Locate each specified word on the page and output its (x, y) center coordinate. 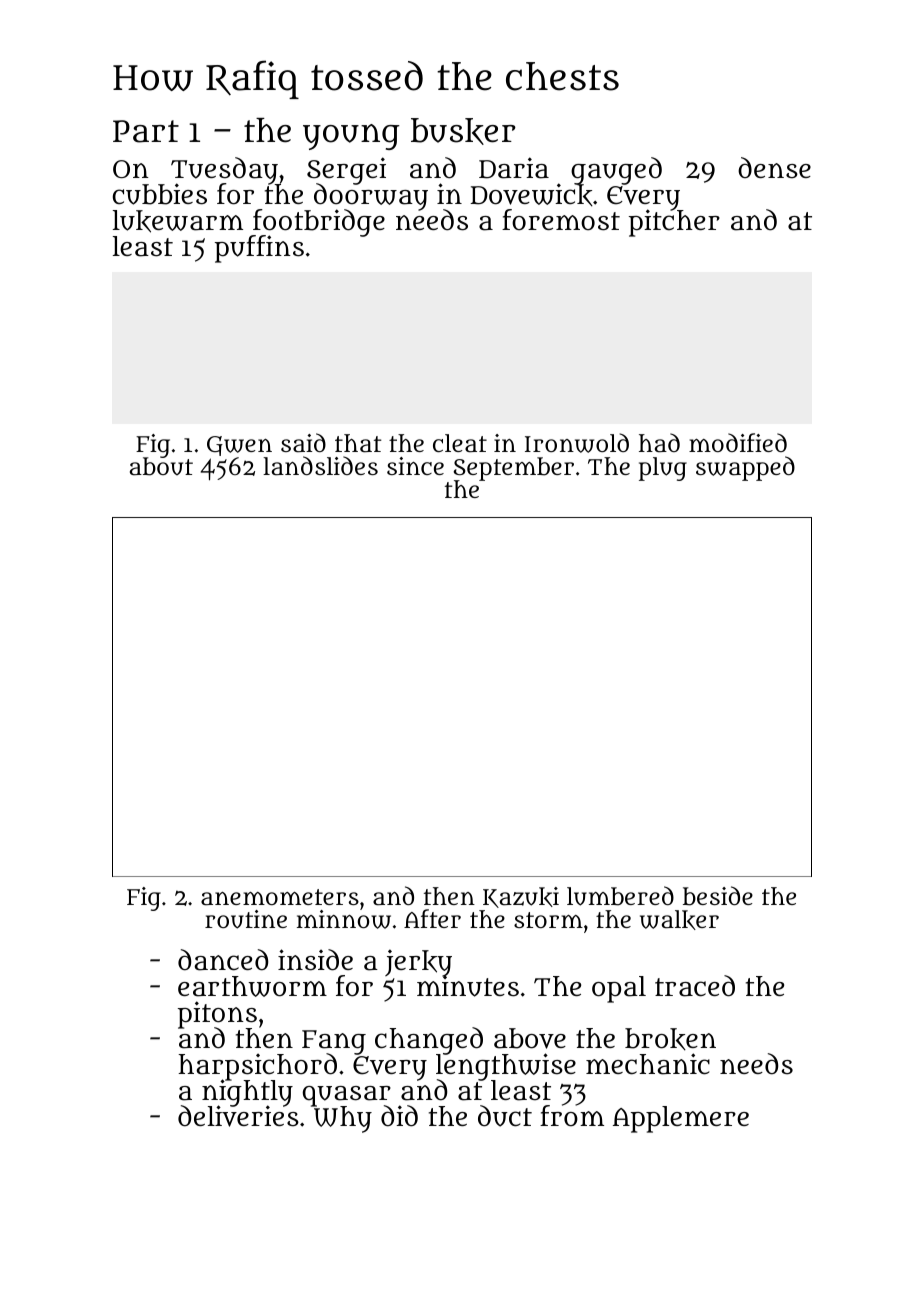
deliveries (238, 1116)
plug (663, 469)
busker (463, 131)
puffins (259, 249)
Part (146, 131)
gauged (616, 171)
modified (738, 442)
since (415, 466)
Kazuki (521, 897)
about (161, 467)
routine (246, 919)
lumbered (620, 896)
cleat (460, 443)
